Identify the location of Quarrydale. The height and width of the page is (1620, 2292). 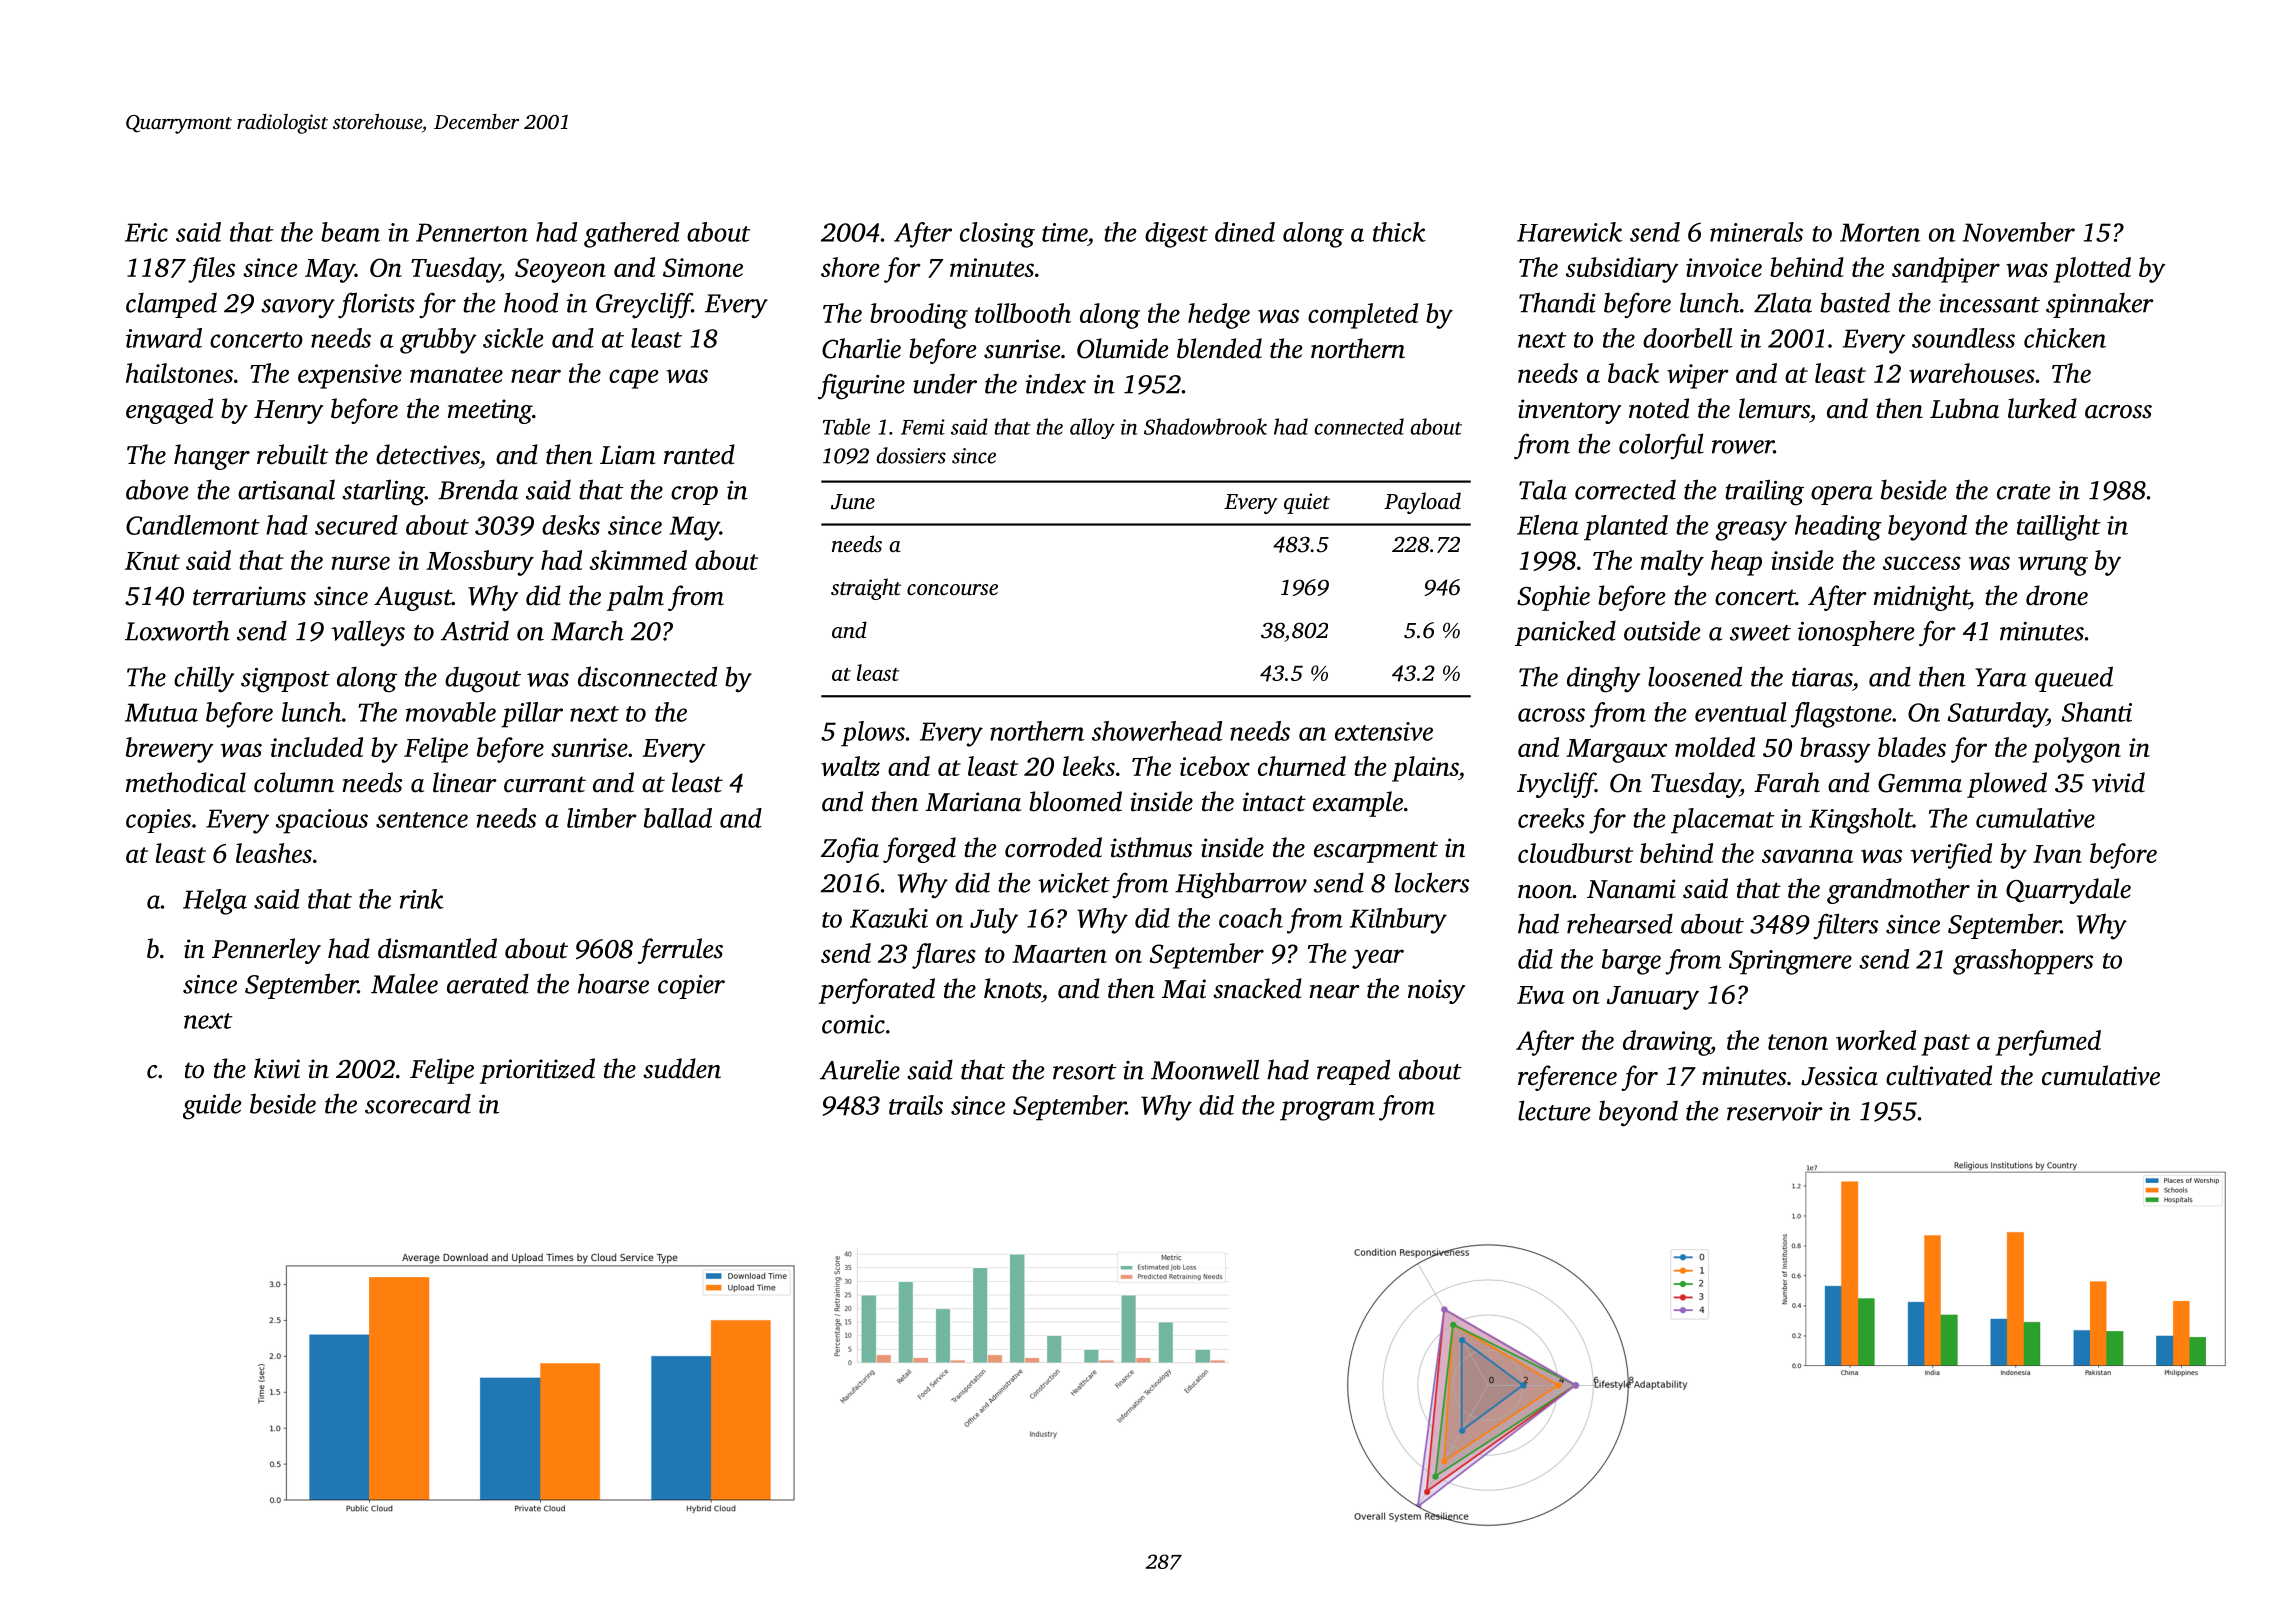
(2068, 891).
